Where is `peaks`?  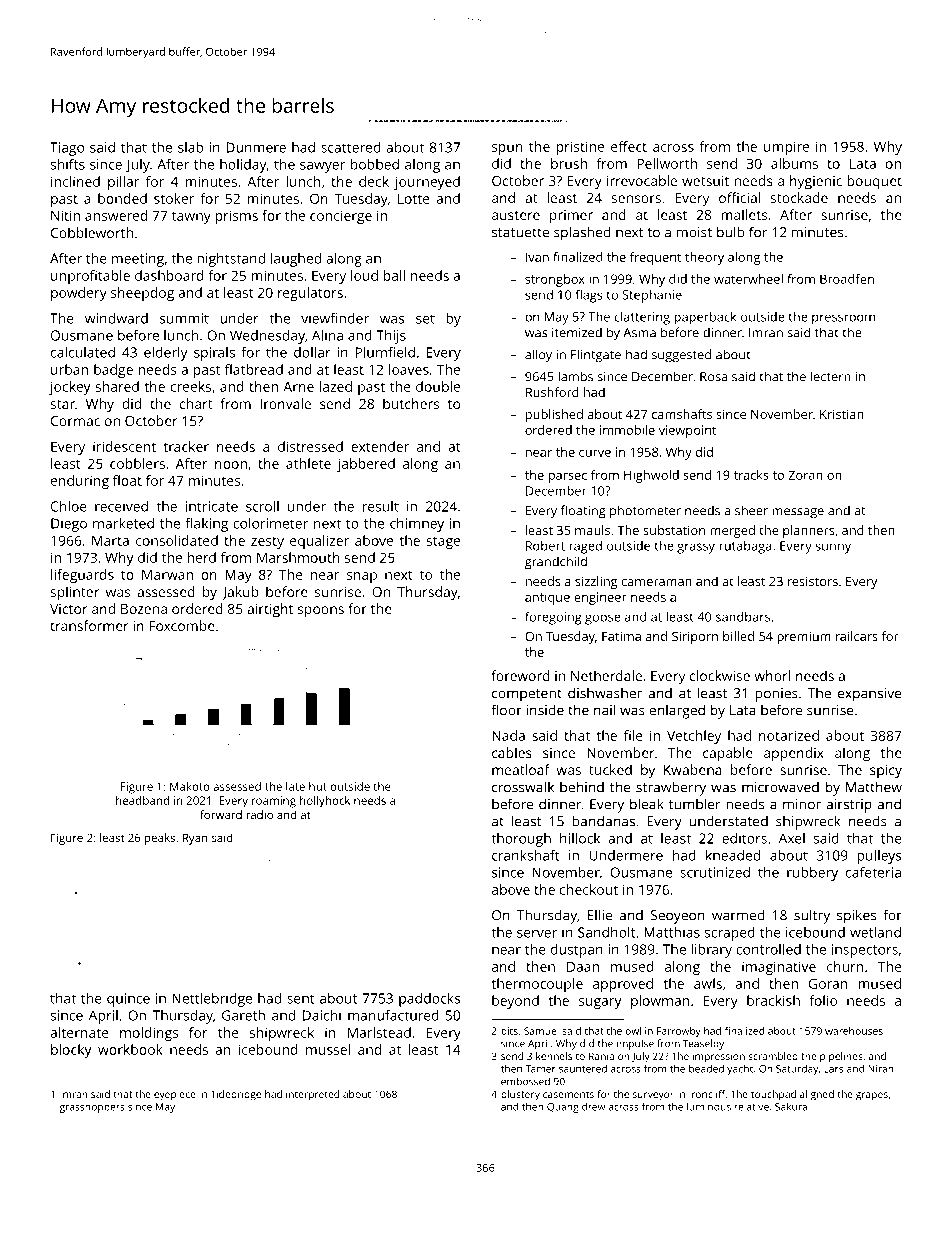 peaks is located at coordinates (160, 839).
